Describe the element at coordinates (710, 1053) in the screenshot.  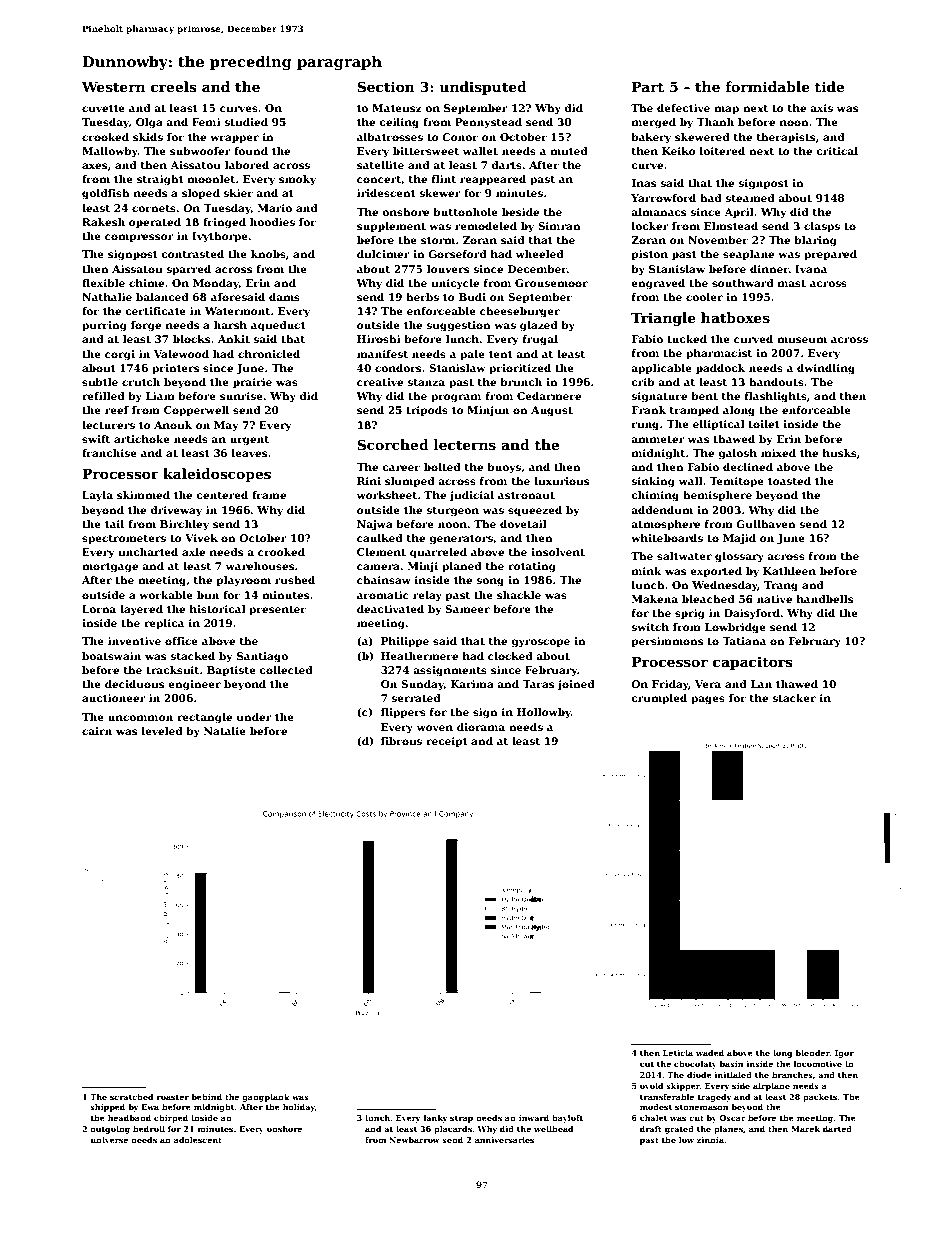
I see `waded` at that location.
